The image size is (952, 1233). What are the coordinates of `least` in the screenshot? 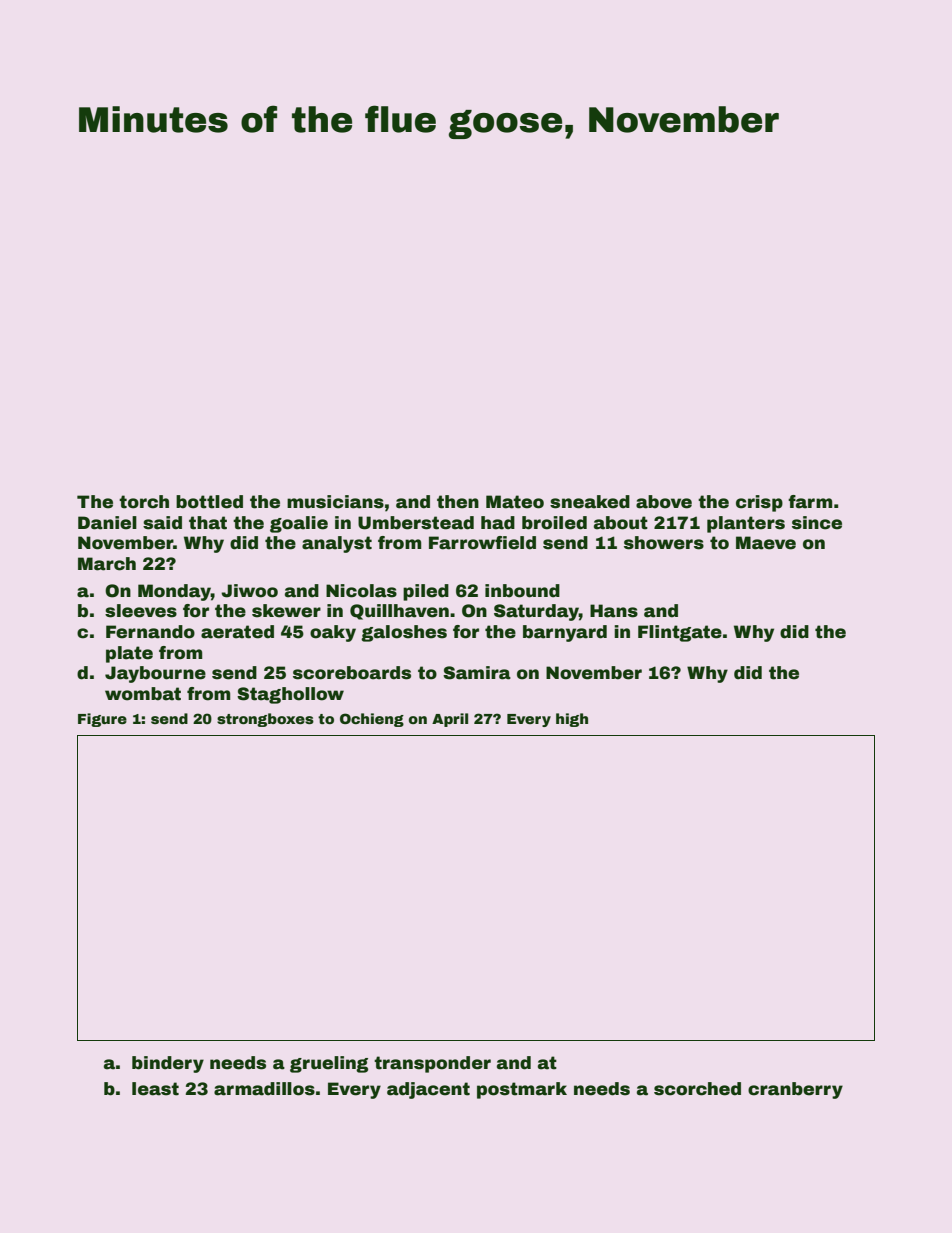 It's located at (155, 1089).
